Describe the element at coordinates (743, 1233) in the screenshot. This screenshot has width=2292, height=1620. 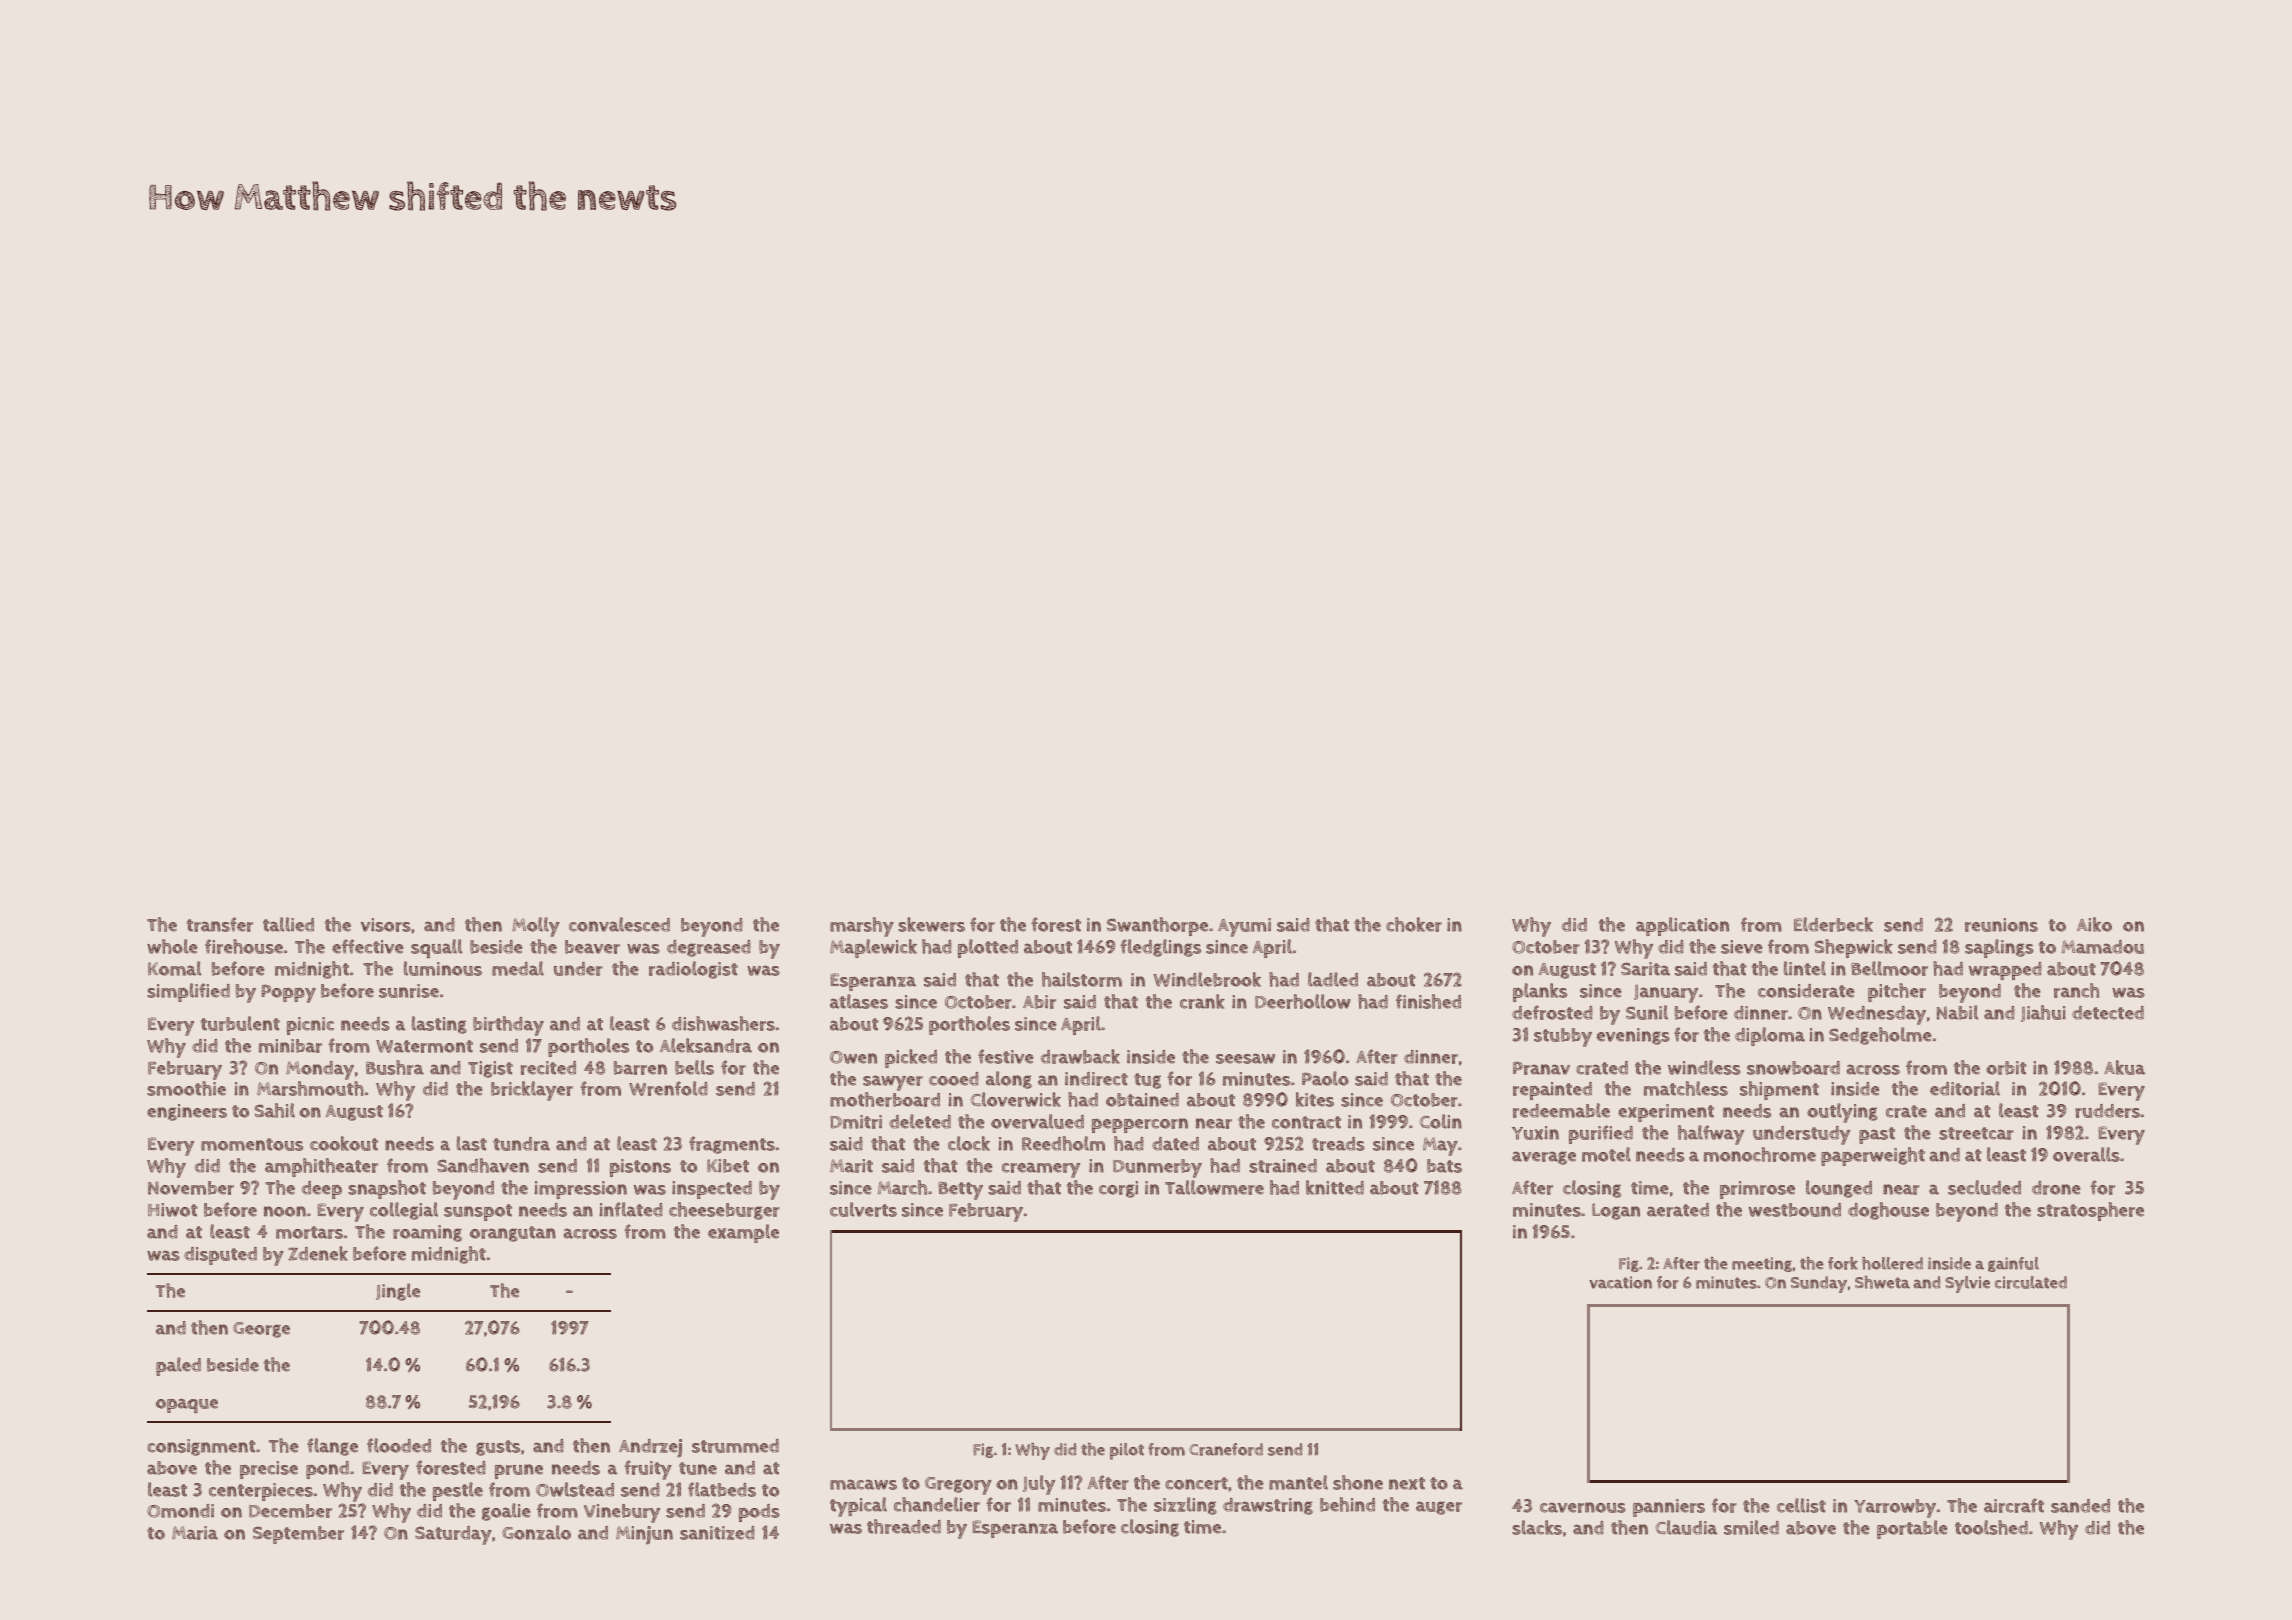
I see `example` at that location.
